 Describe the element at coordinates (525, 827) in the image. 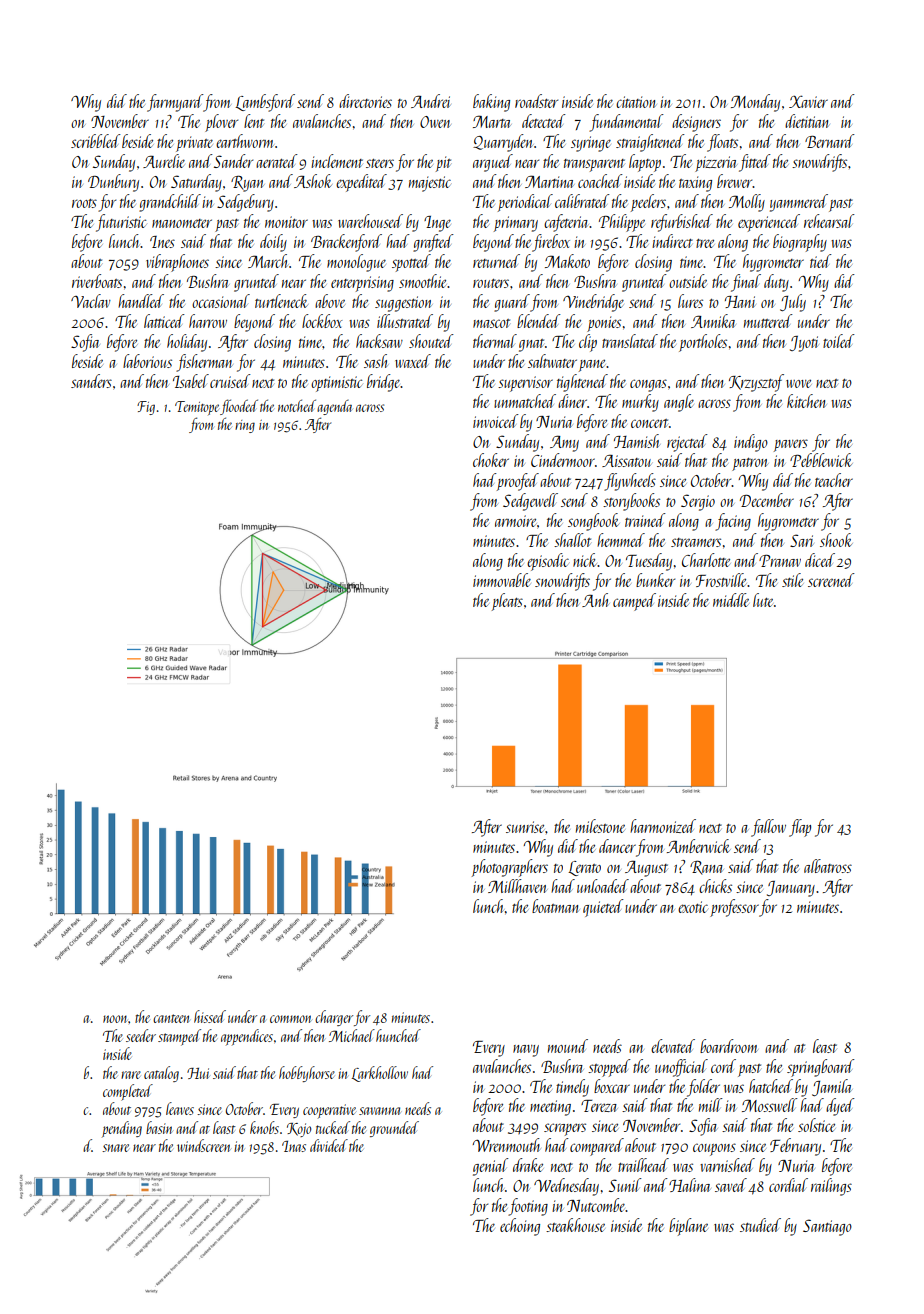

I see `sunrise` at that location.
